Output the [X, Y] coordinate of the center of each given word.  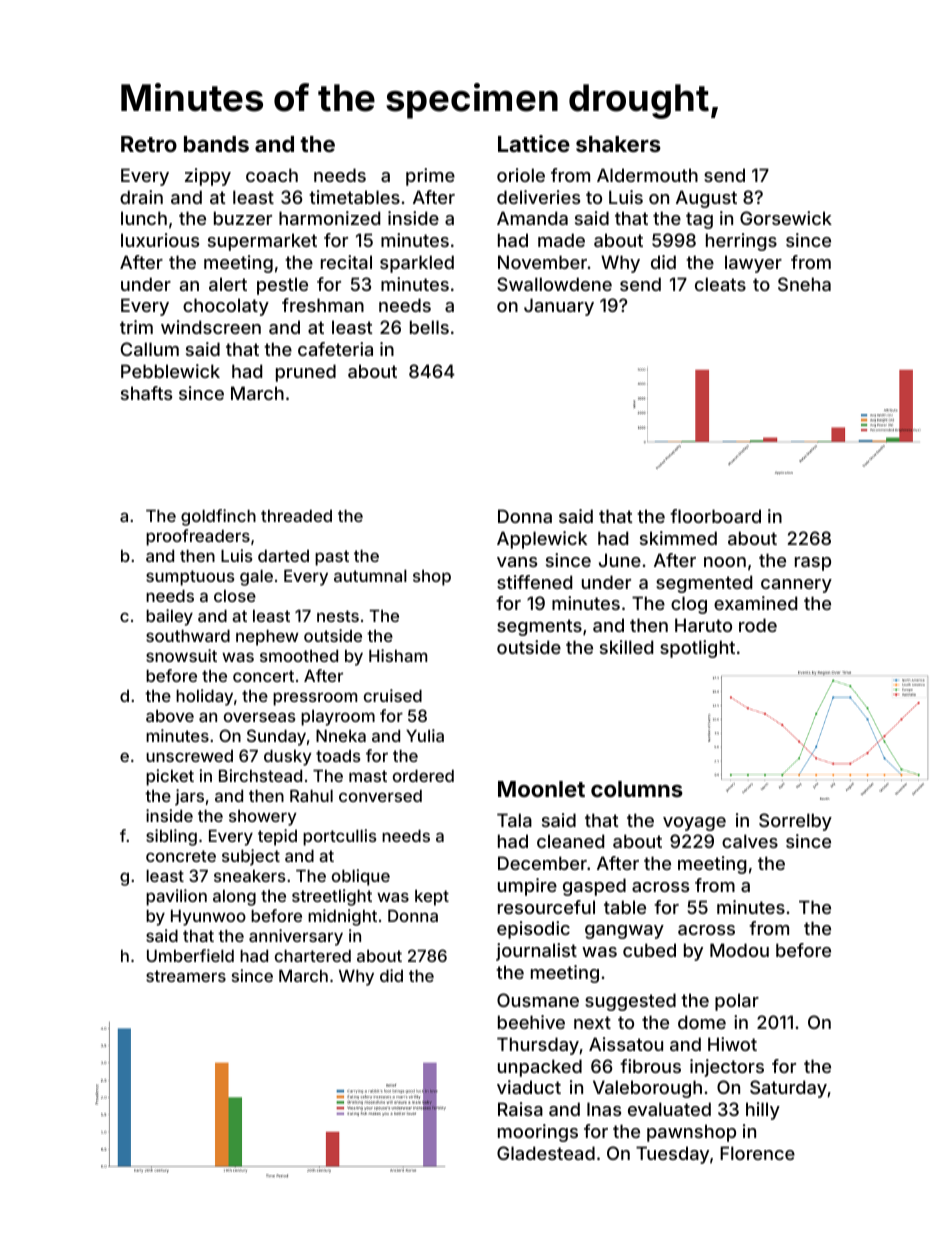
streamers [186, 976]
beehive [531, 1022]
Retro [149, 144]
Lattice [534, 143]
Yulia [425, 735]
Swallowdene [554, 284]
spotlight [697, 649]
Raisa [520, 1109]
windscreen [211, 327]
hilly [763, 1111]
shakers [618, 144]
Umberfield [190, 955]
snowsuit [181, 655]
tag [699, 220]
